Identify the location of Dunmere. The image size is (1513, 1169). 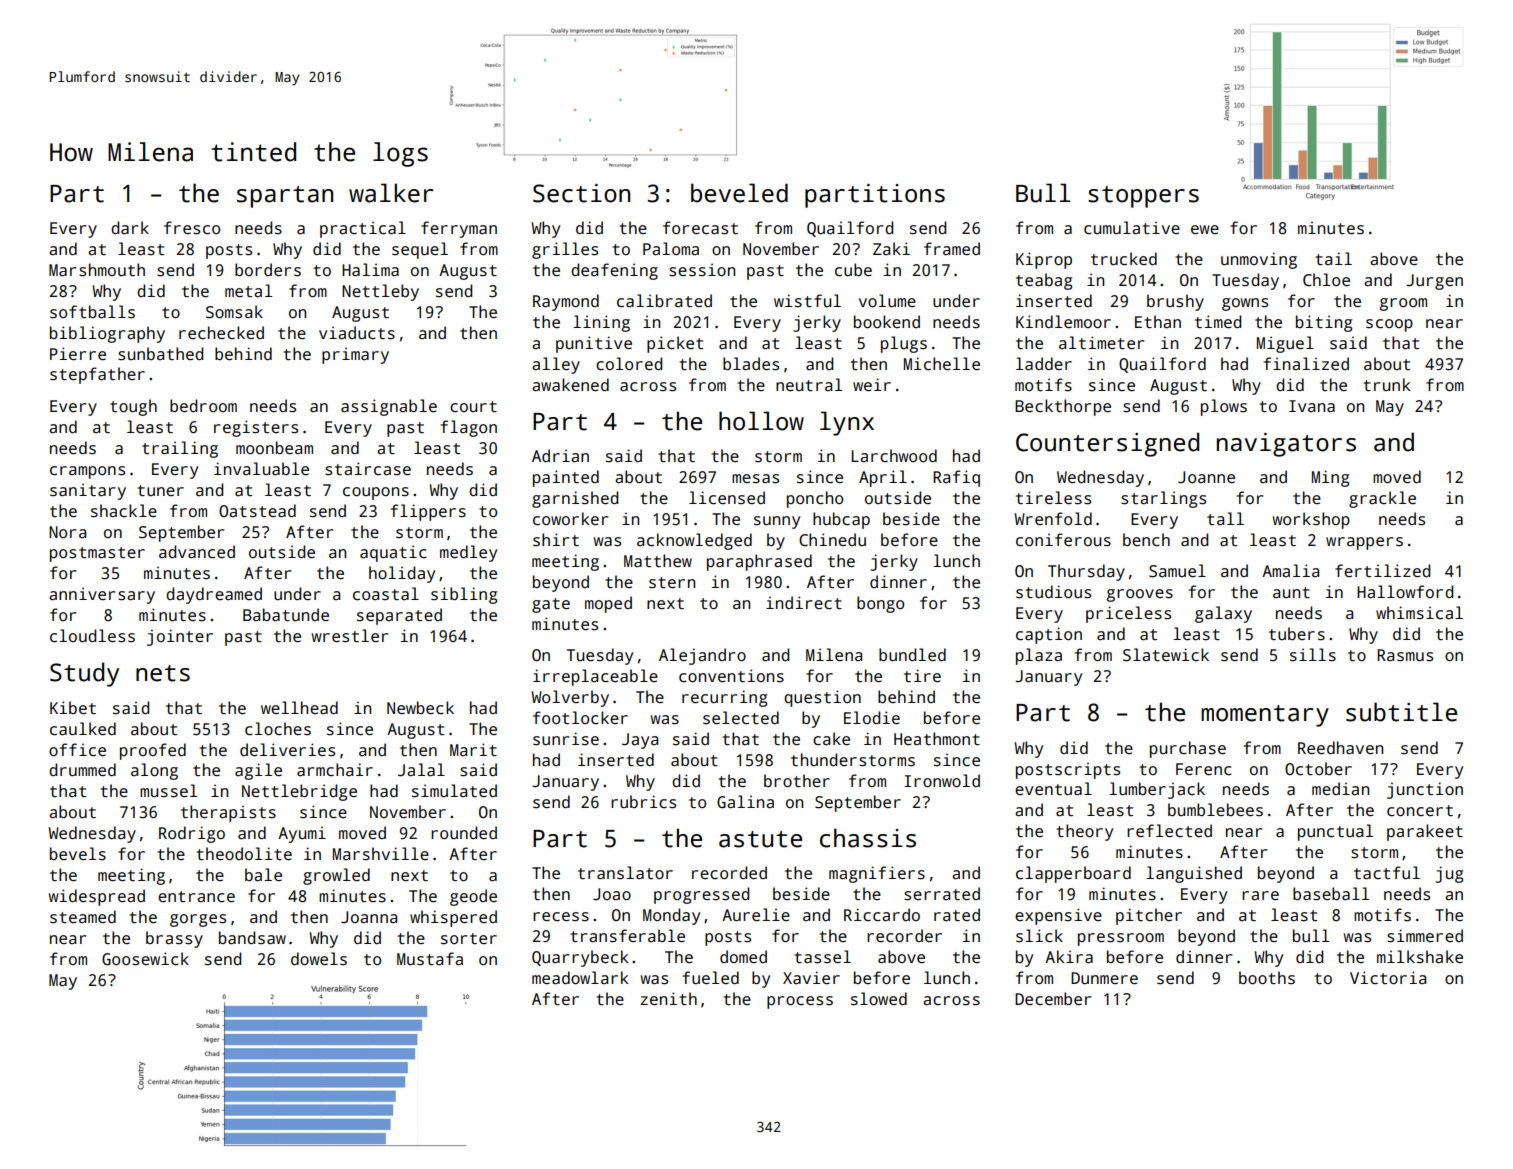
(1104, 978).
